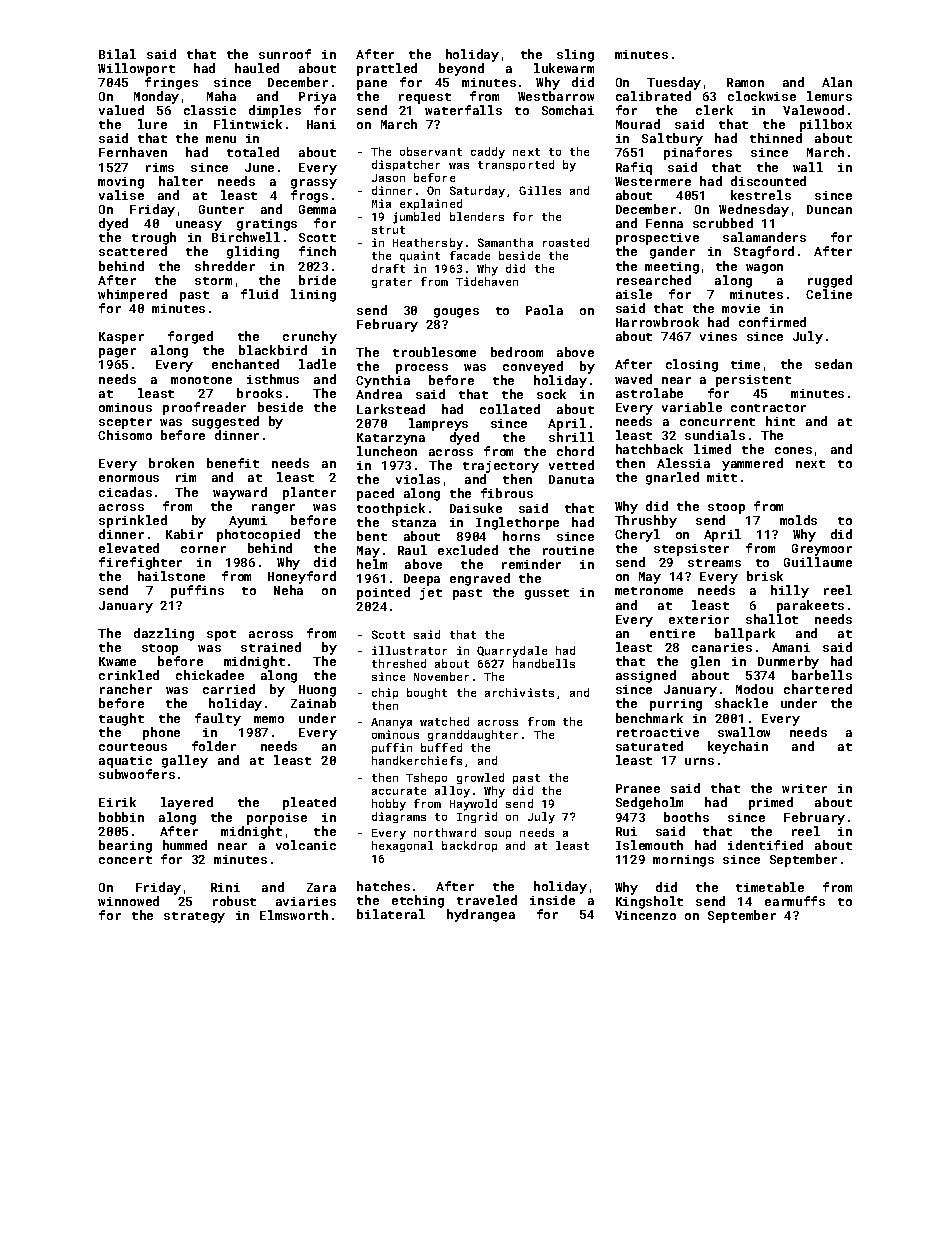 The width and height of the screenshot is (952, 1233). What do you see at coordinates (273, 379) in the screenshot?
I see `isthmus` at bounding box center [273, 379].
